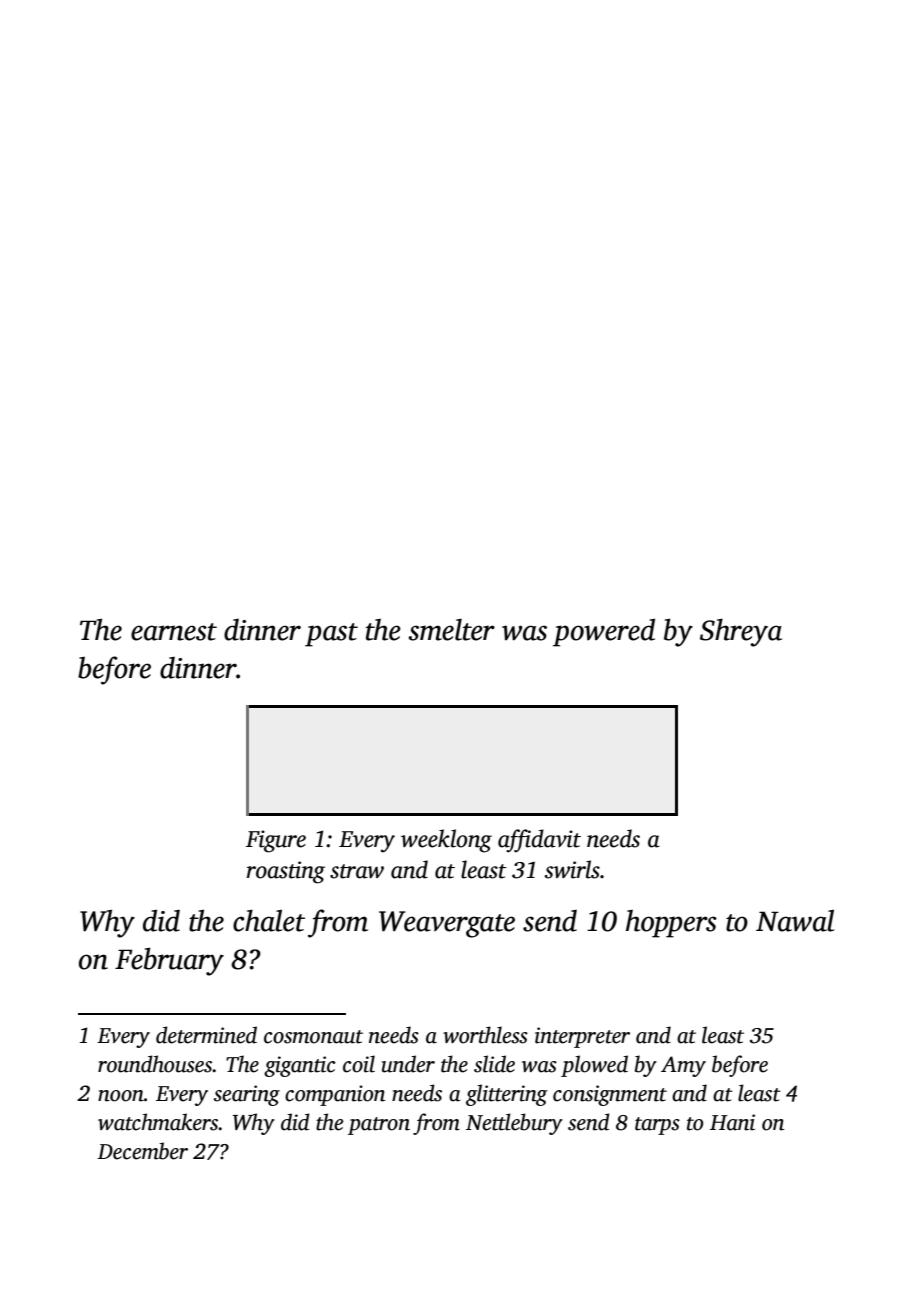 This screenshot has width=924, height=1311. What do you see at coordinates (331, 635) in the screenshot?
I see `past` at bounding box center [331, 635].
